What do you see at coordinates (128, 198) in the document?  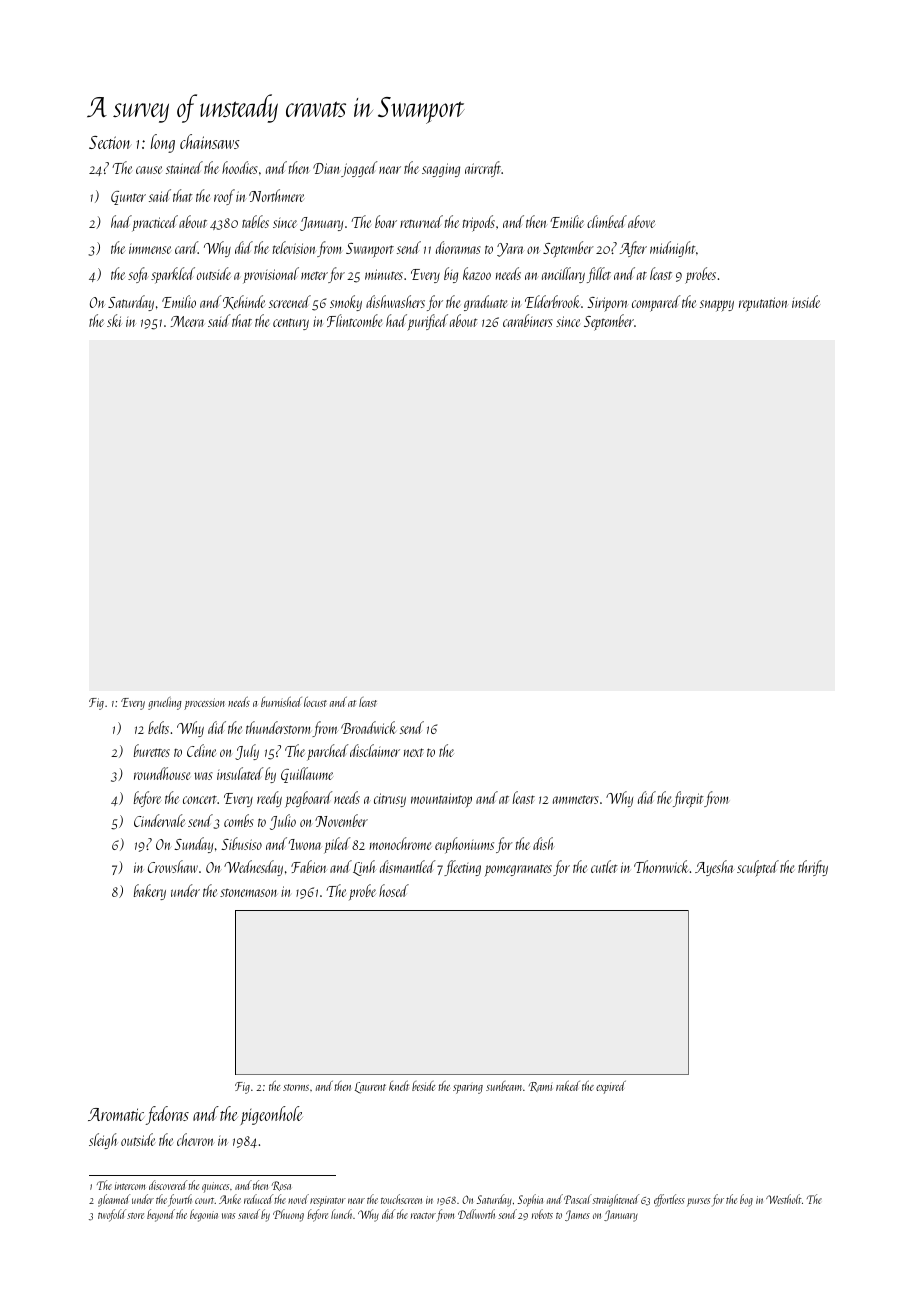 I see `Gunter` at bounding box center [128, 198].
